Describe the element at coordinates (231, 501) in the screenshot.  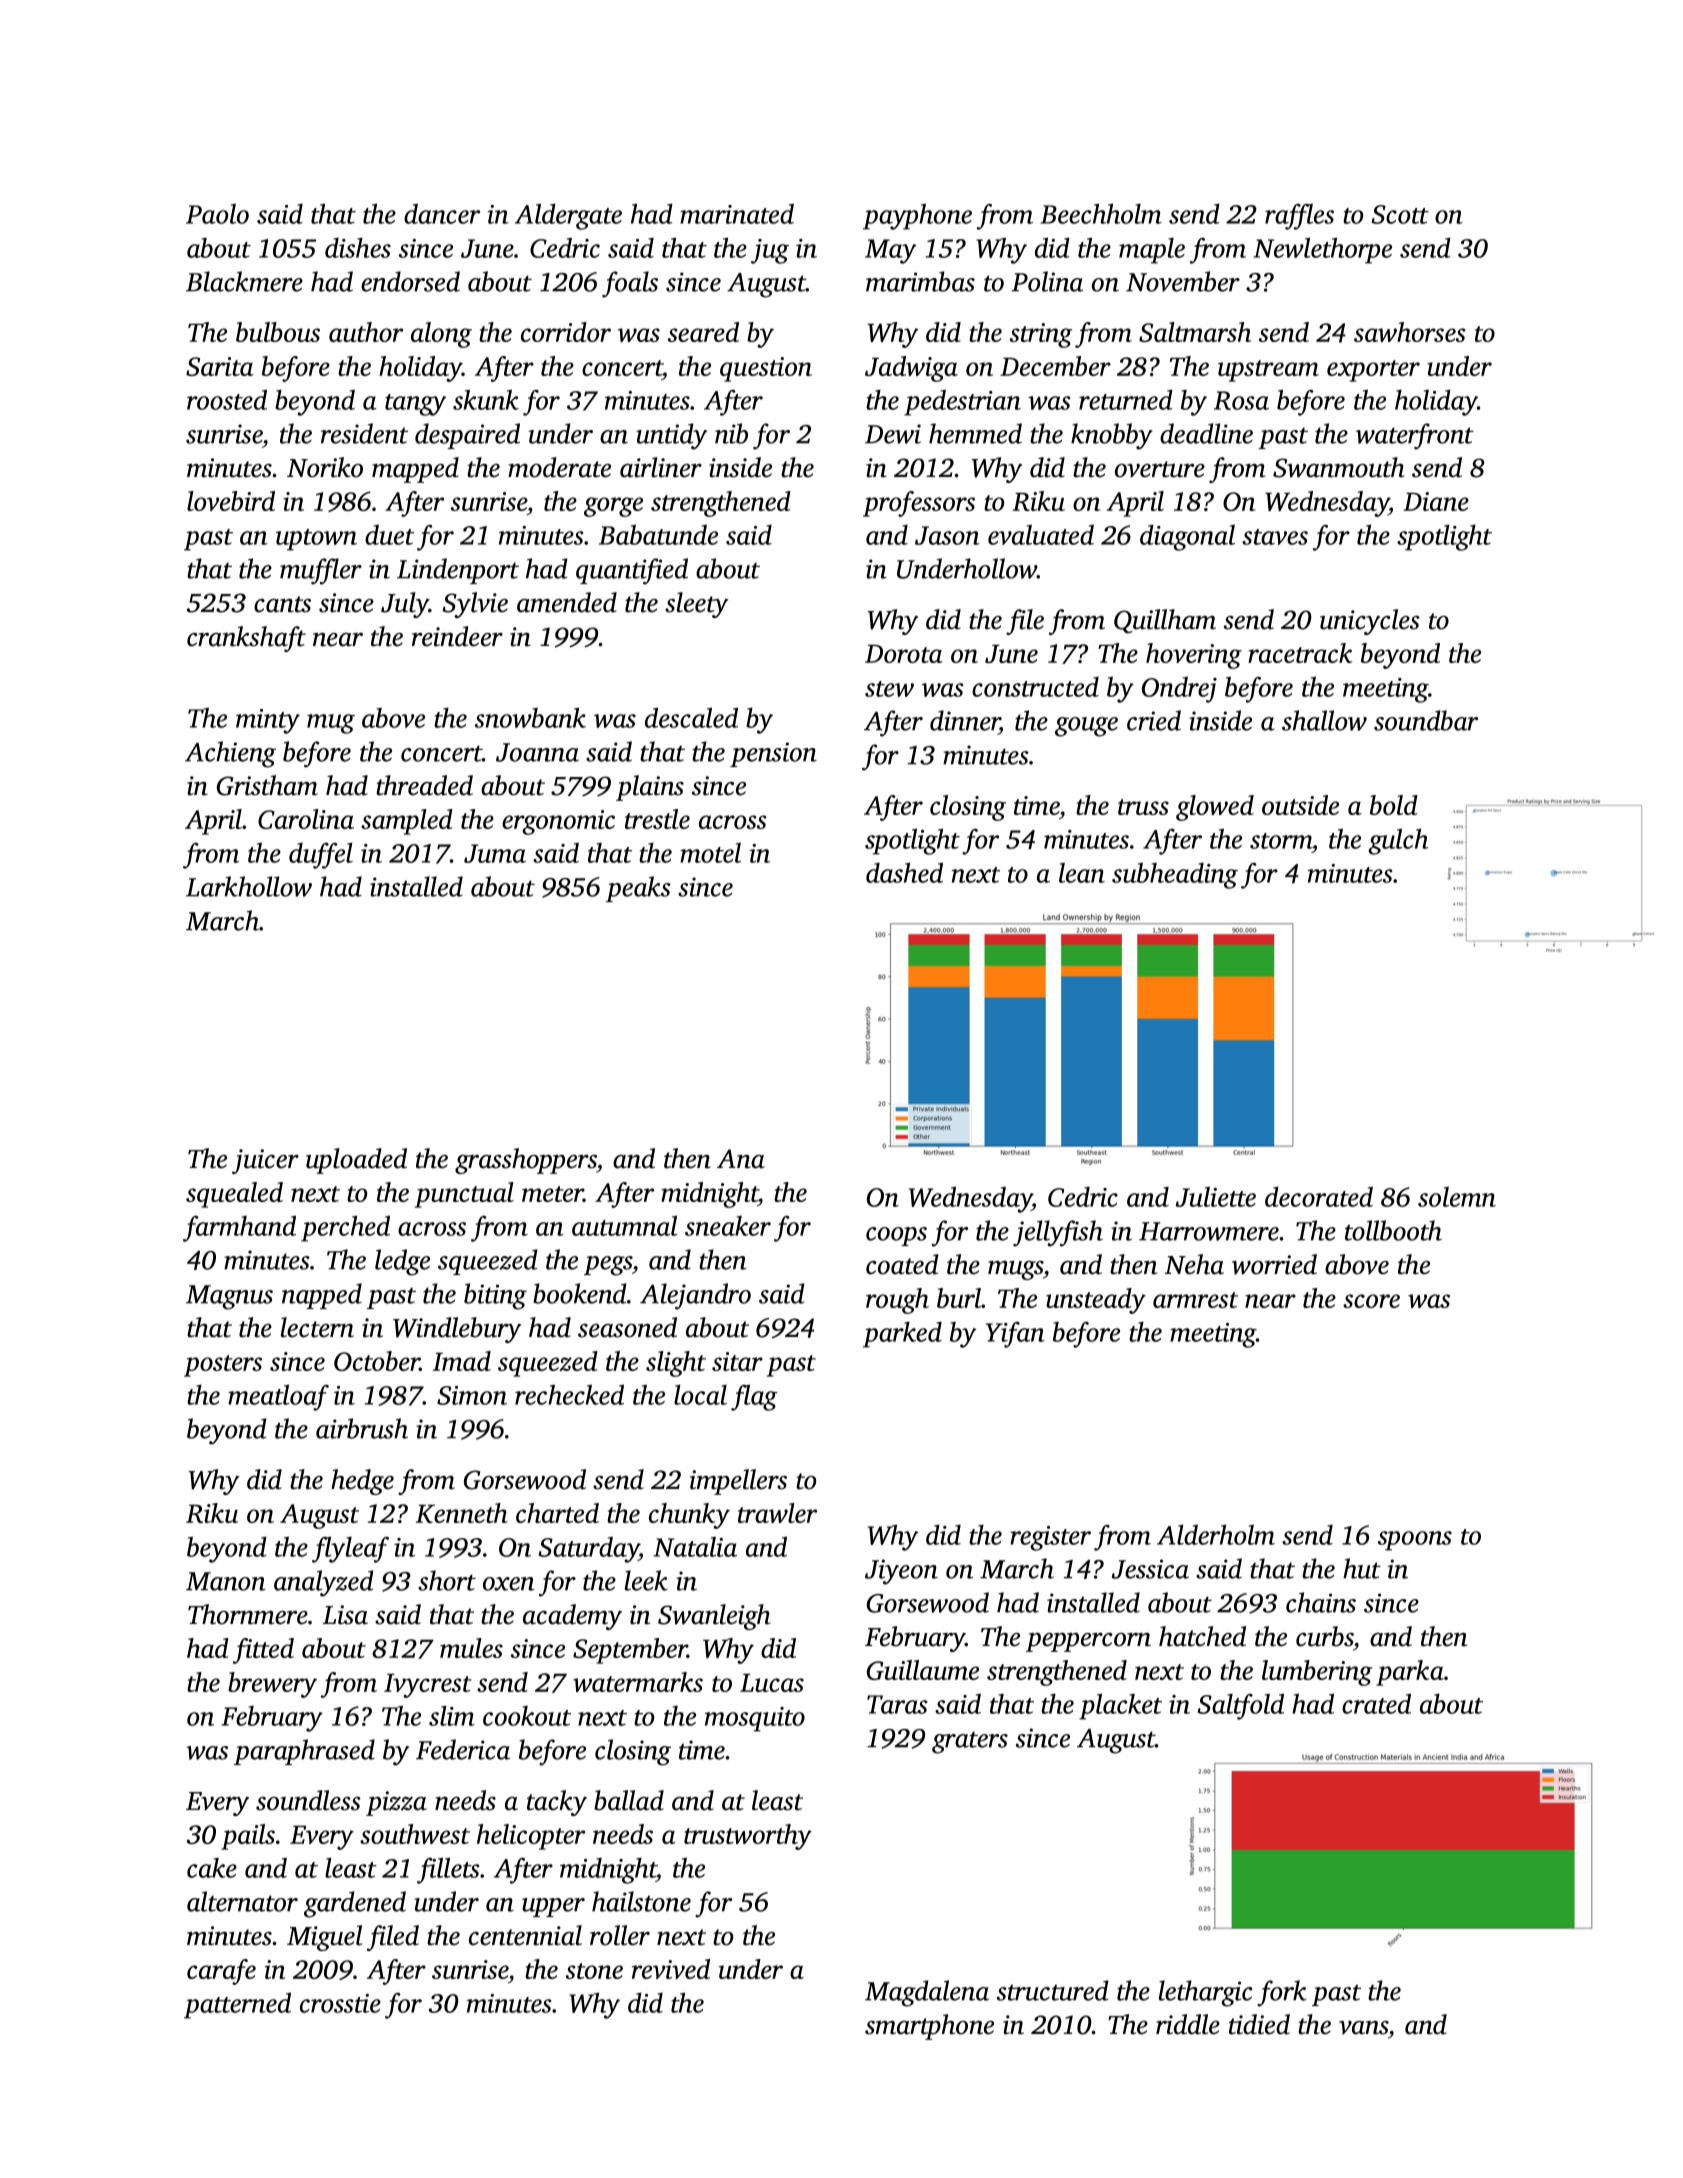
I see `lovebird` at that location.
